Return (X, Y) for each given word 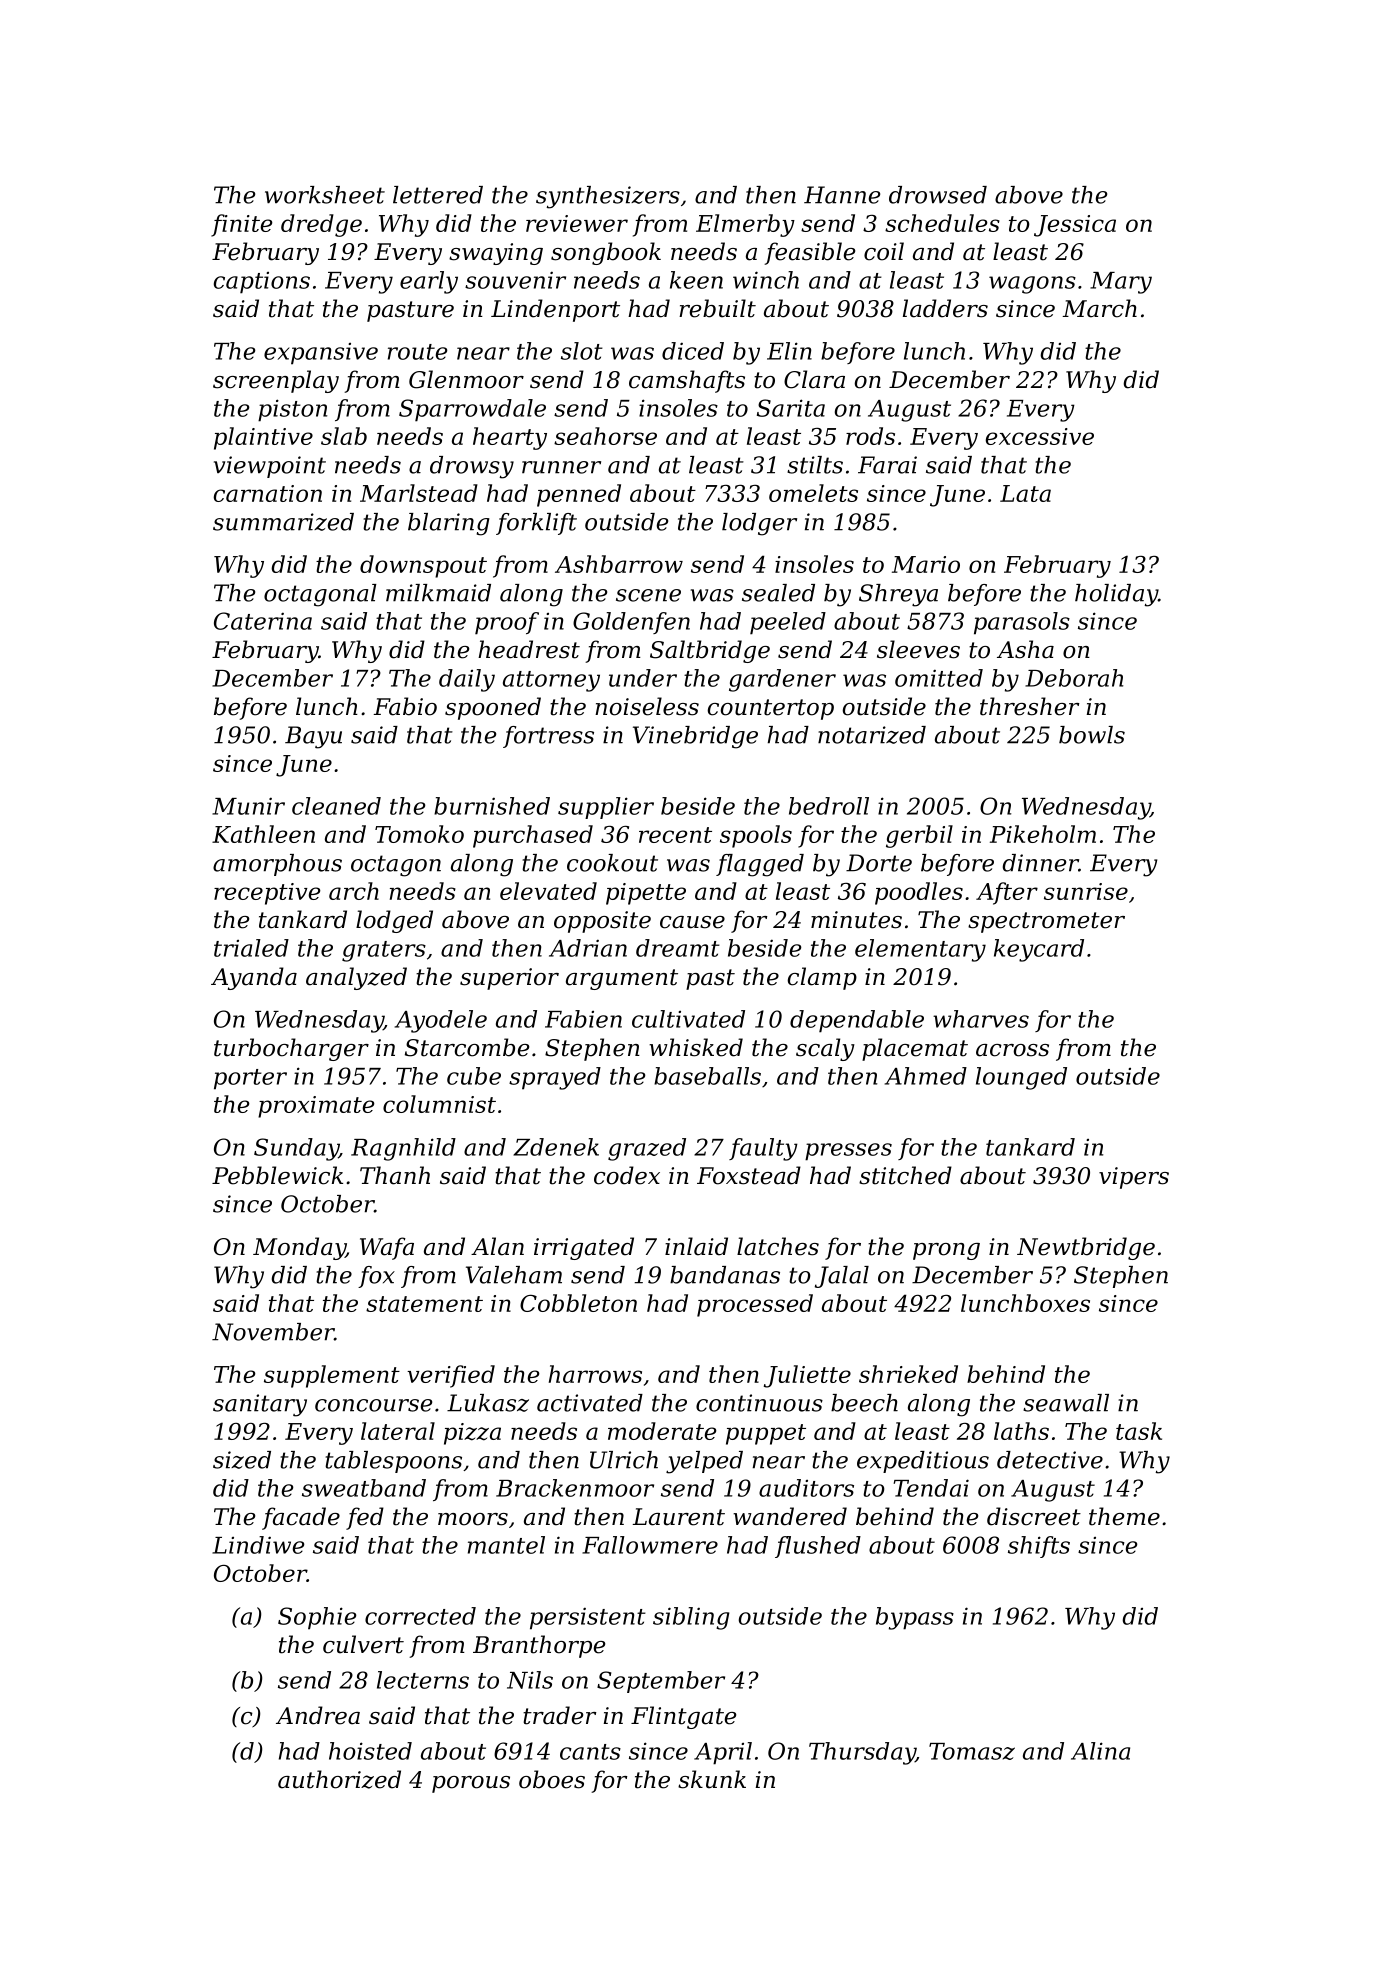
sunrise (1086, 891)
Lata (1025, 493)
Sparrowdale (472, 410)
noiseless (647, 706)
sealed (778, 593)
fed (365, 1518)
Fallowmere (650, 1545)
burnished (492, 806)
